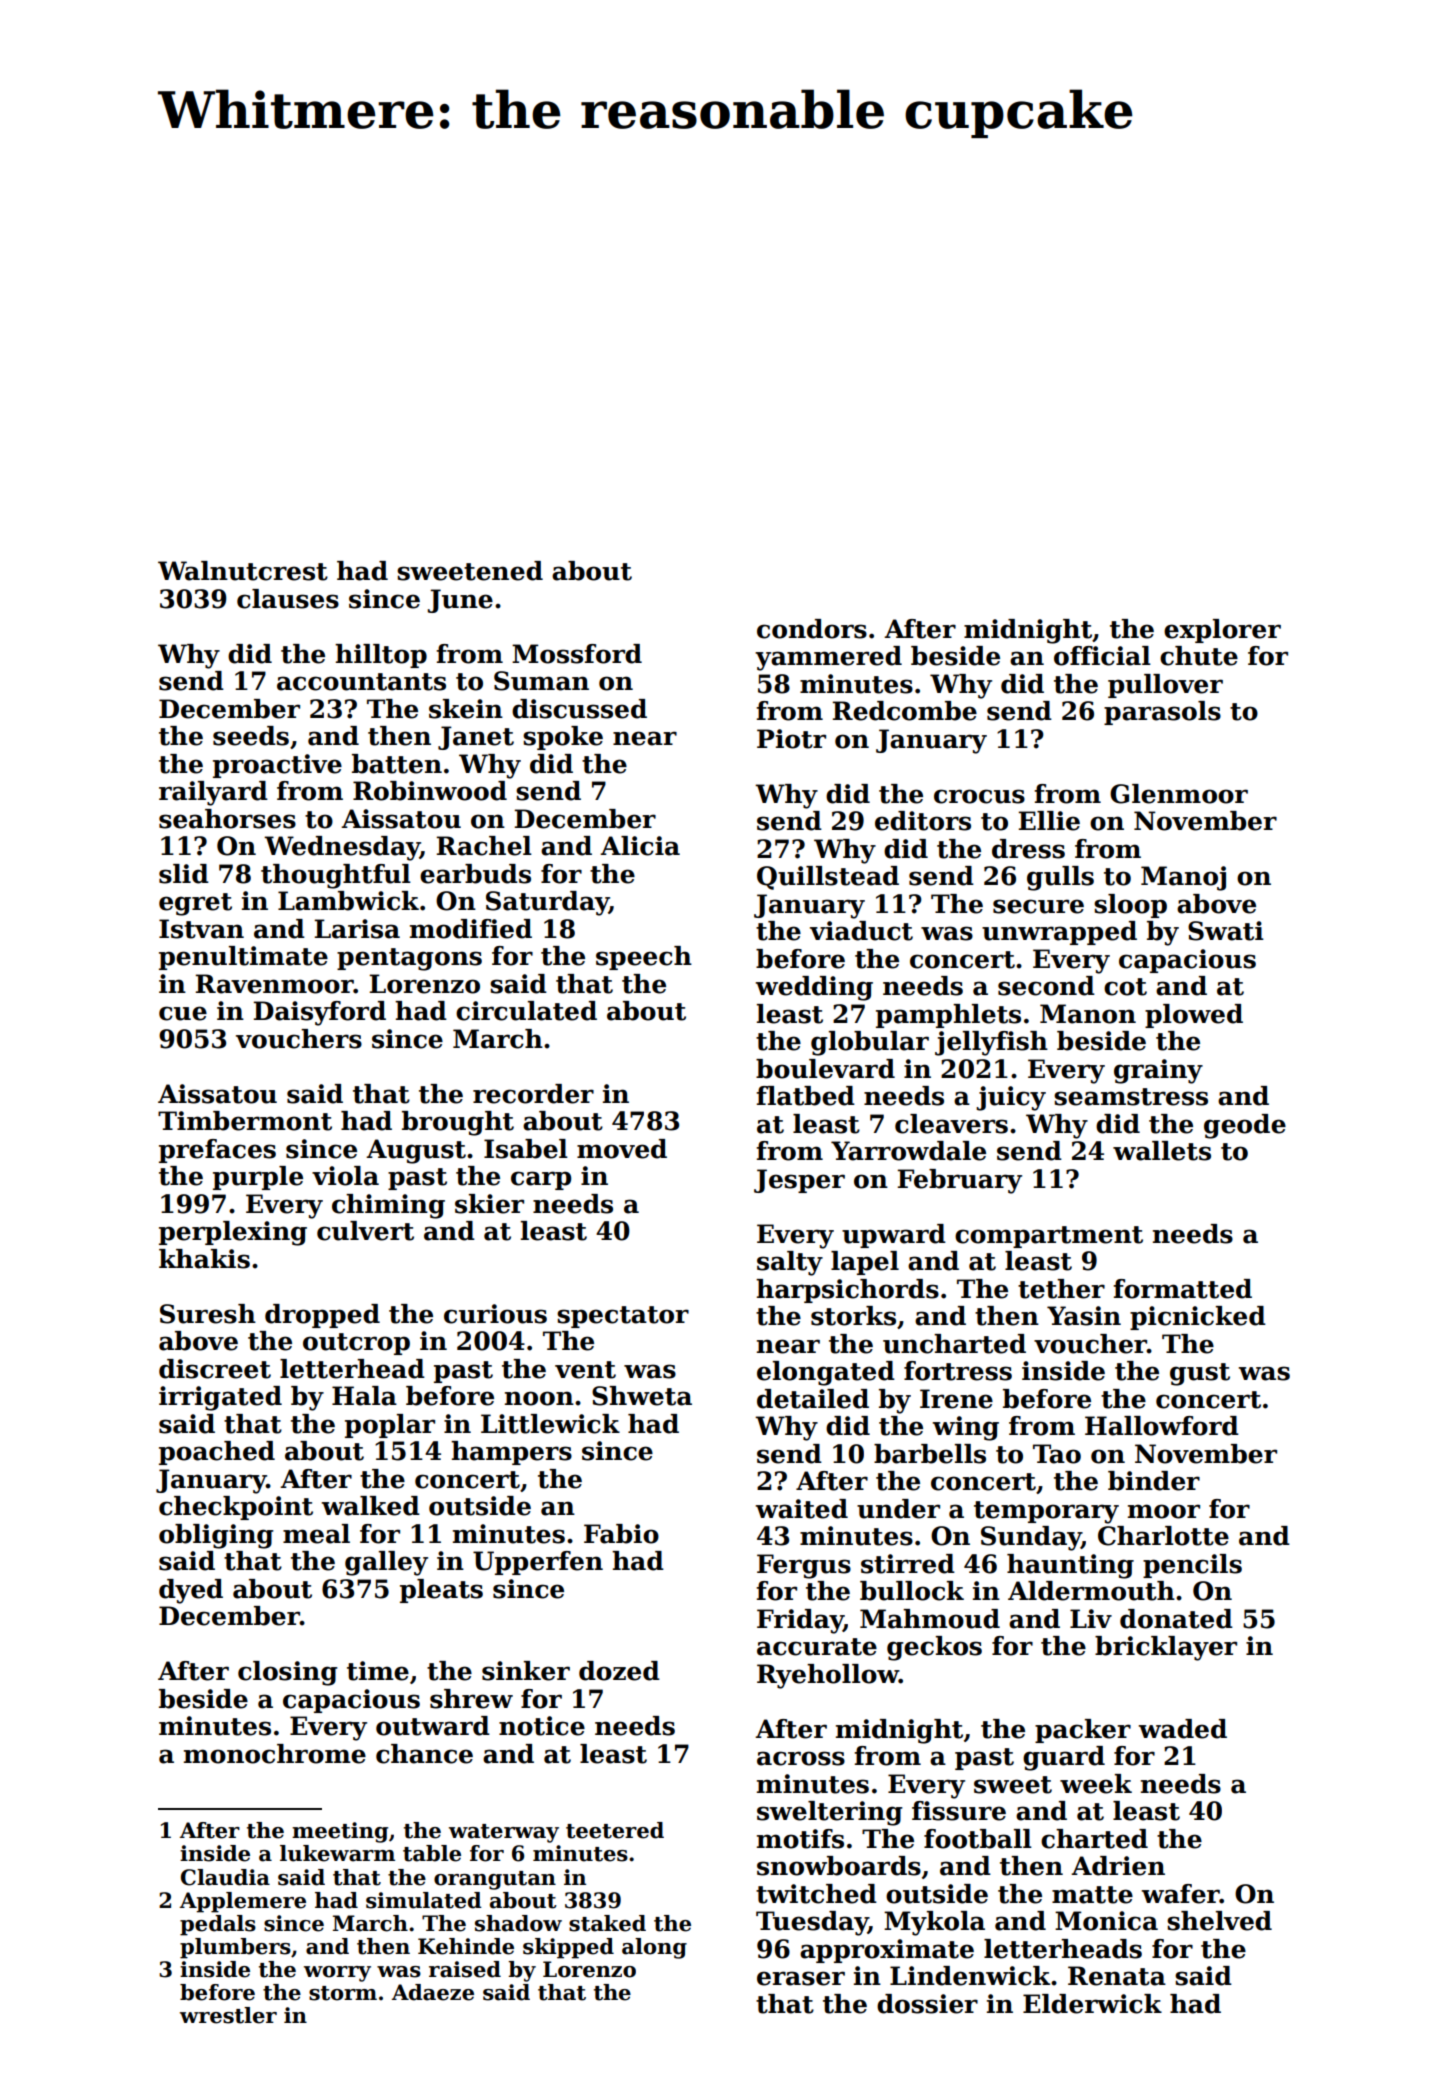 The image size is (1450, 2100). What do you see at coordinates (579, 709) in the page?
I see `discussed` at bounding box center [579, 709].
